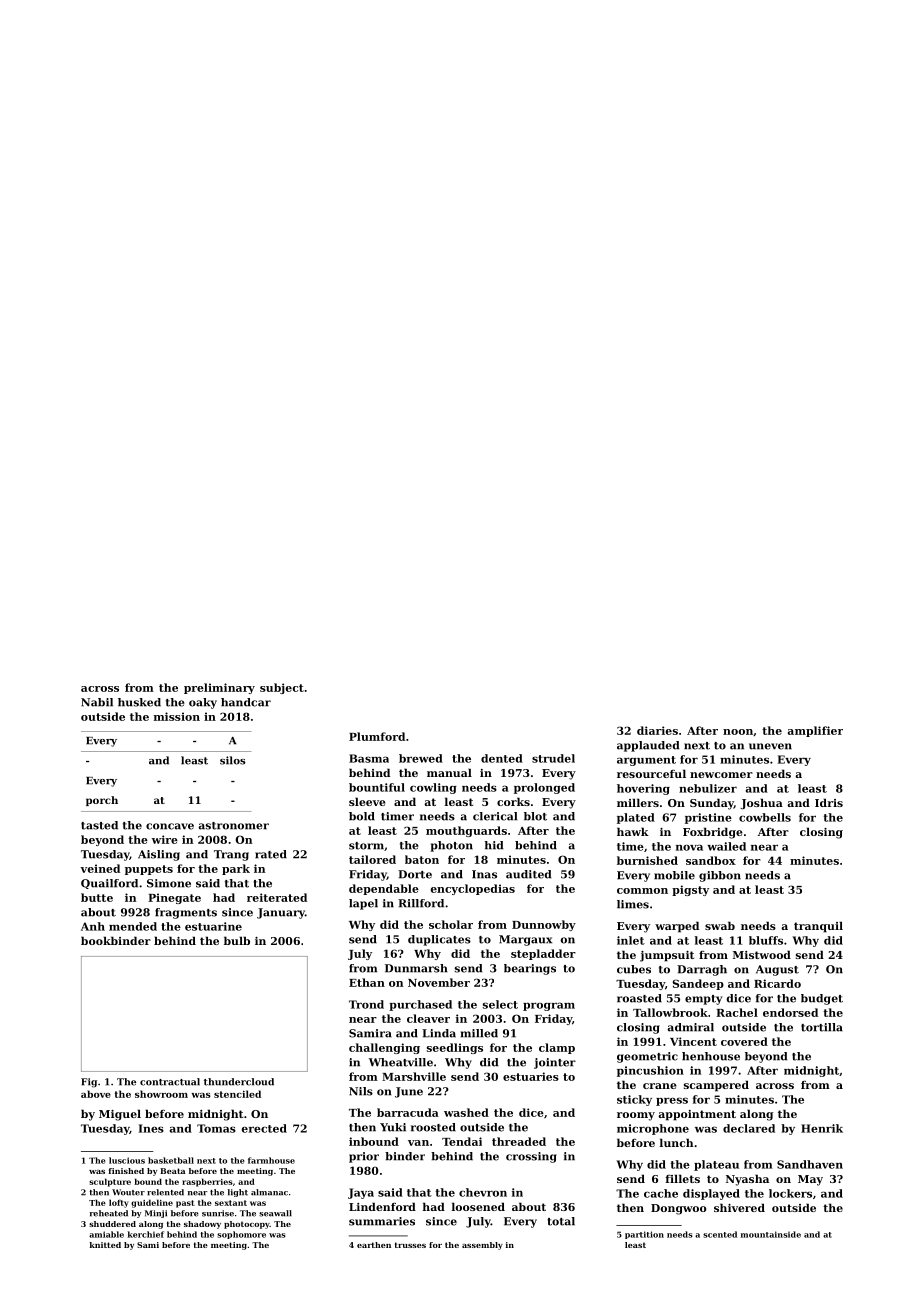 This screenshot has height=1308, width=924. What do you see at coordinates (369, 758) in the screenshot?
I see `Basma` at bounding box center [369, 758].
